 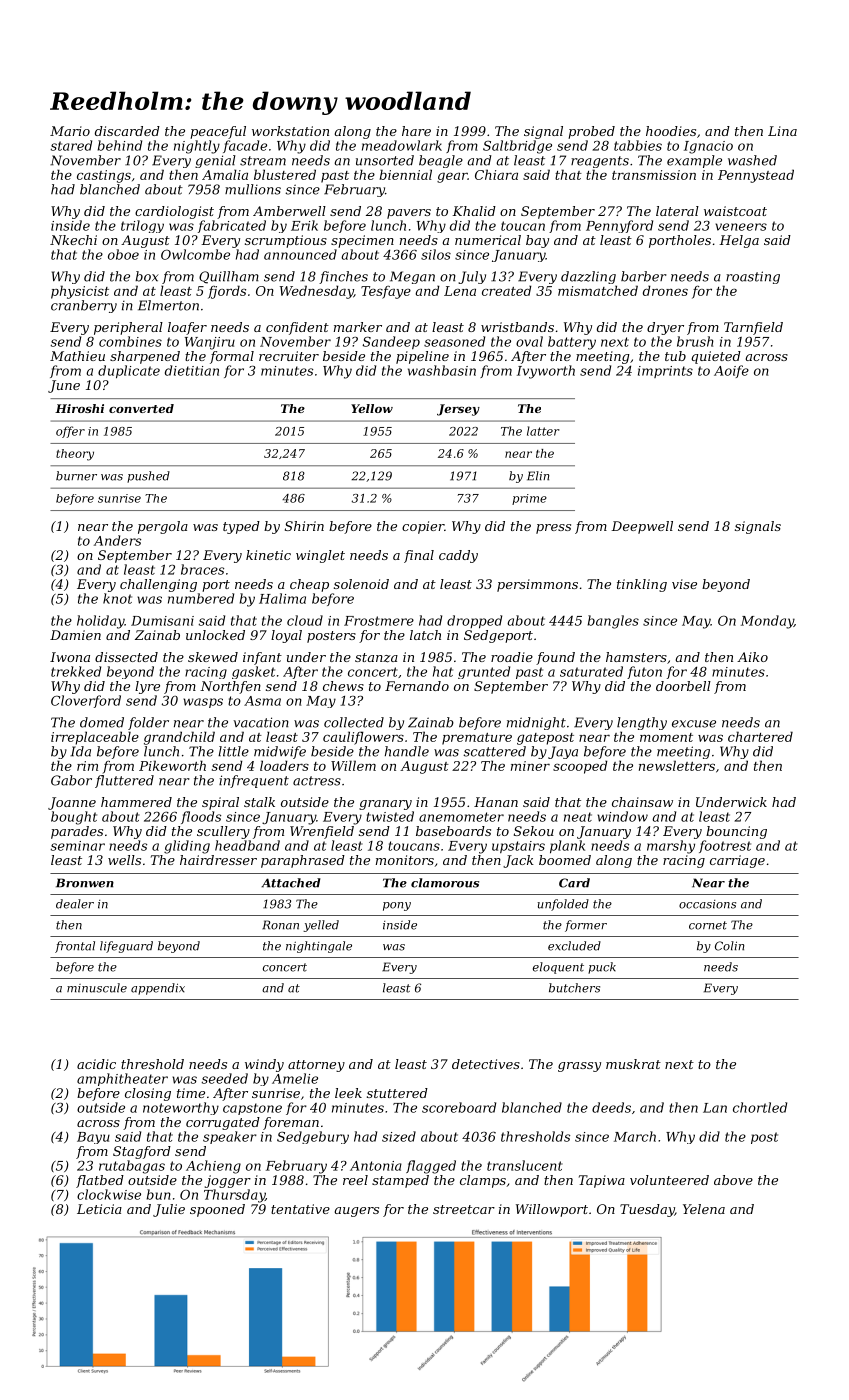 I want to click on persimmons, so click(x=537, y=585).
